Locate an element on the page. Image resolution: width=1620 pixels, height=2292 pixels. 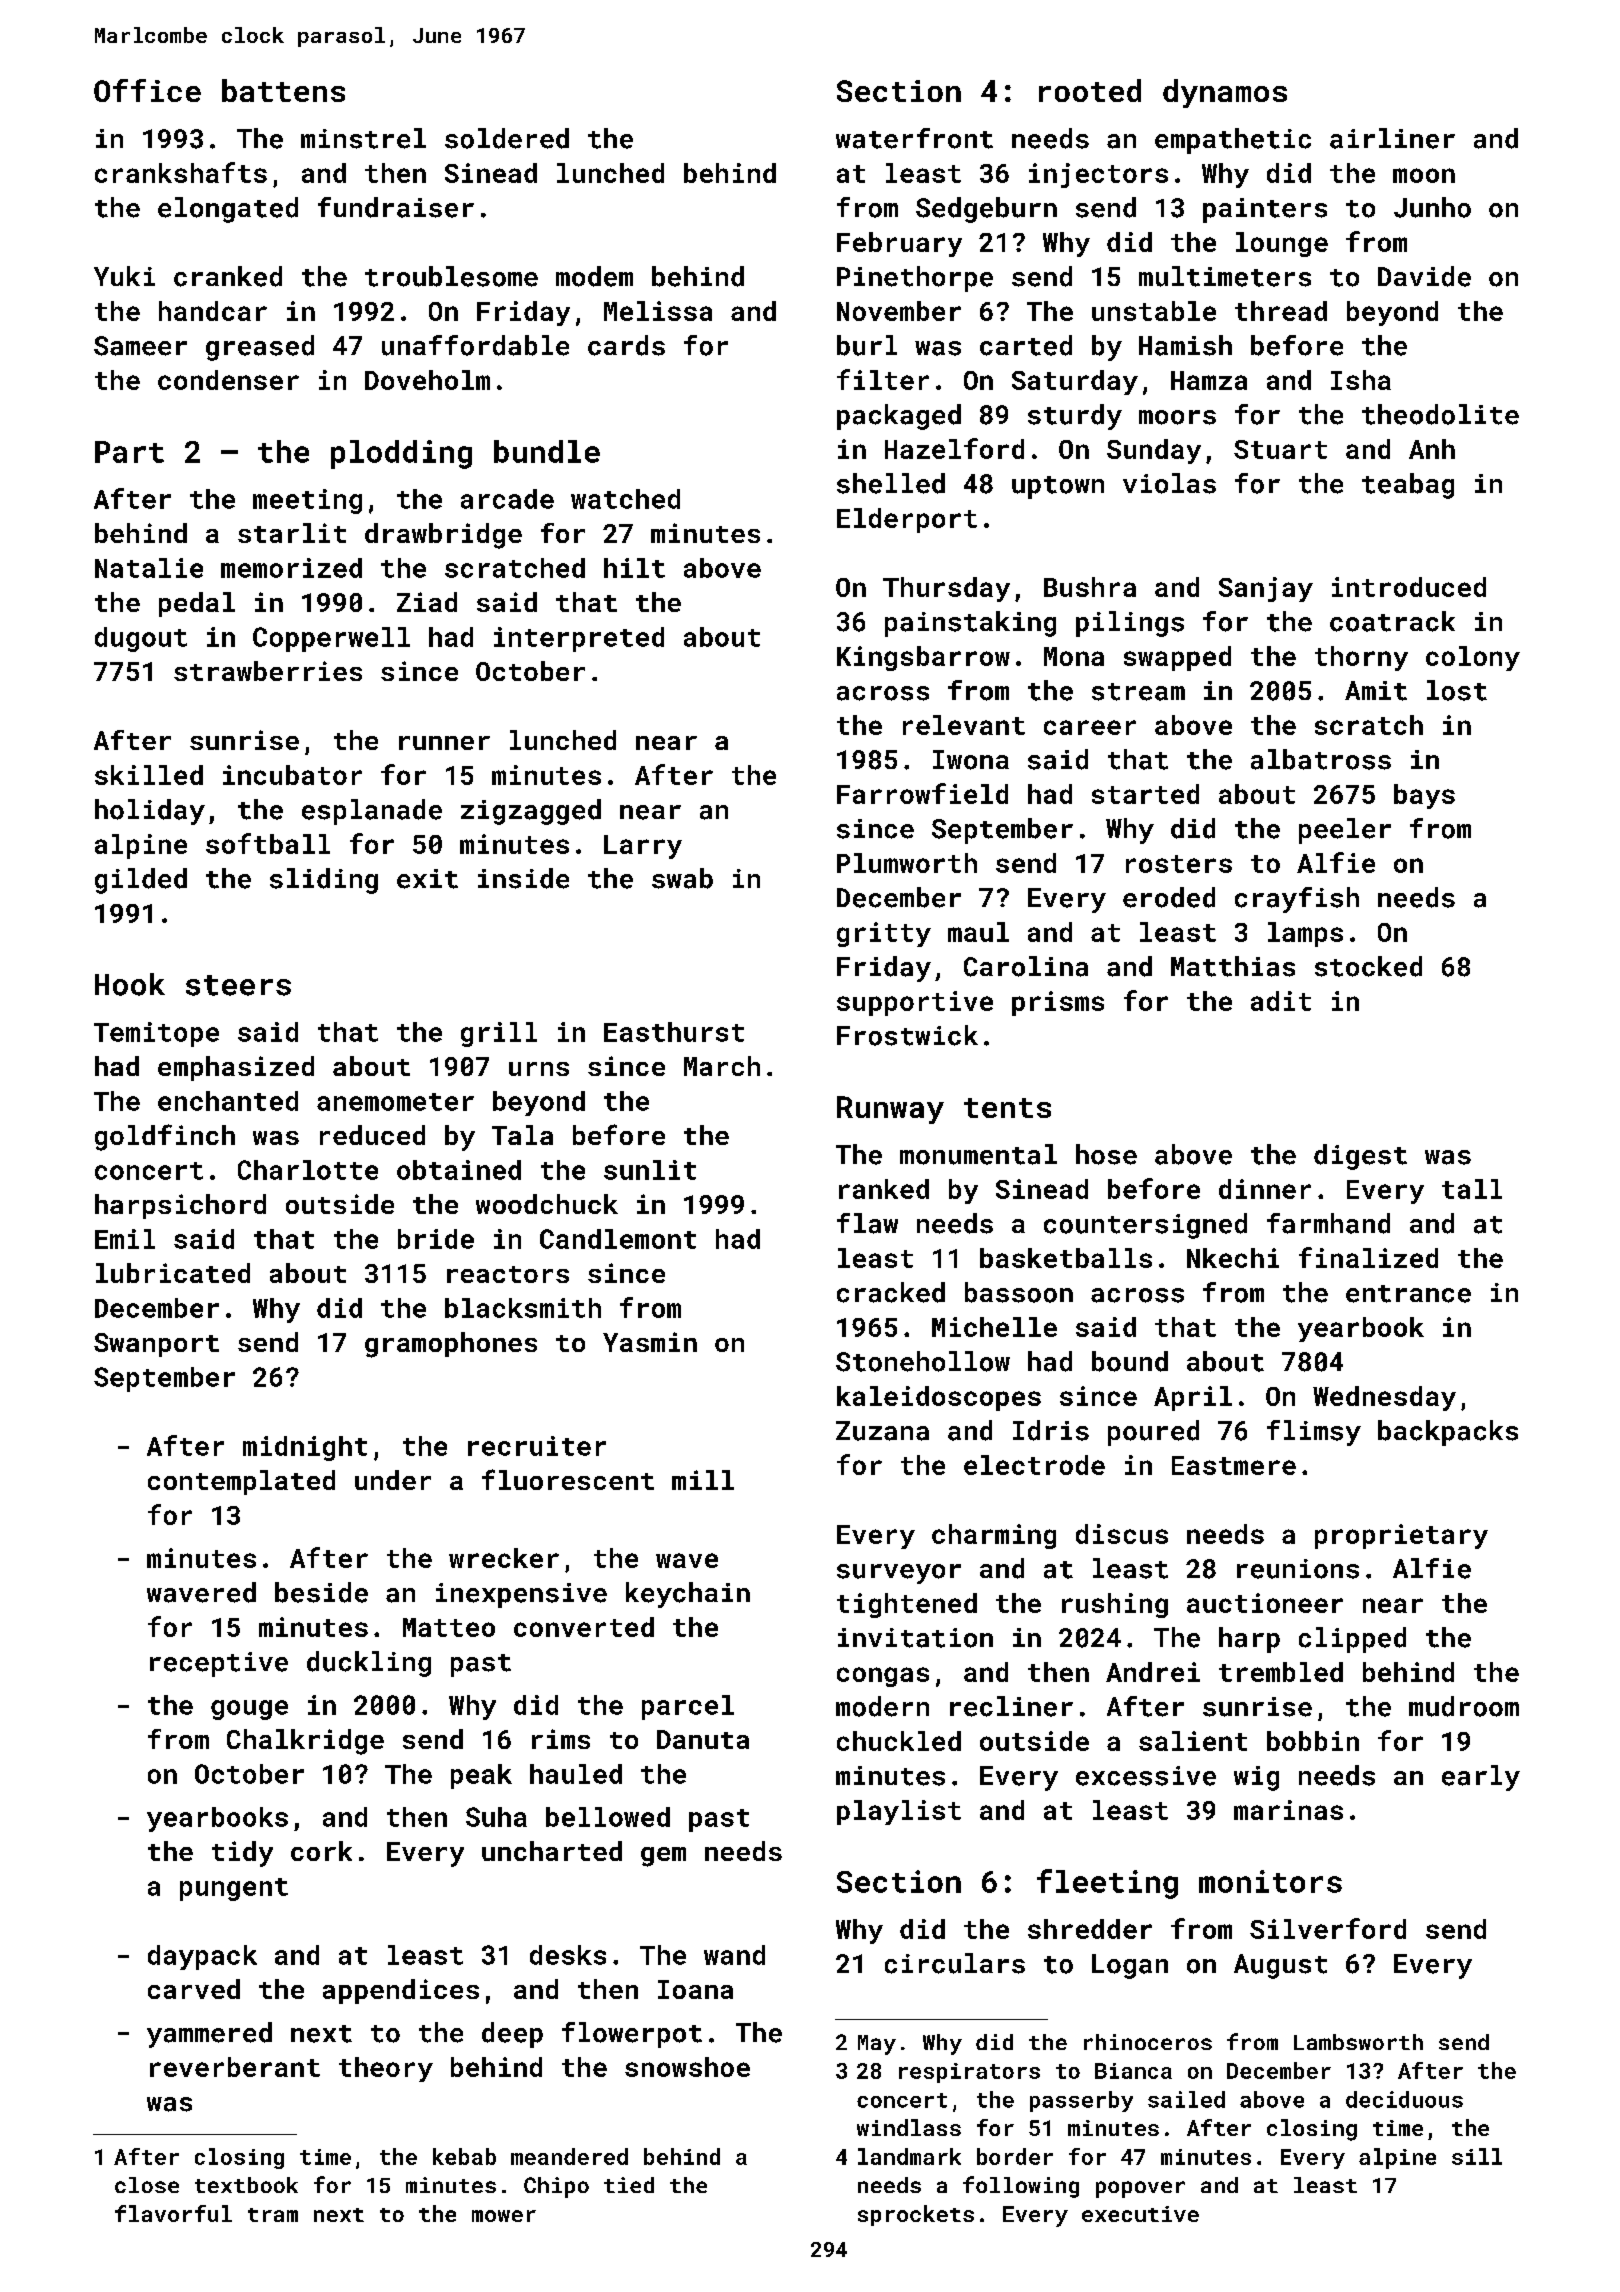
starlit is located at coordinates (292, 533).
